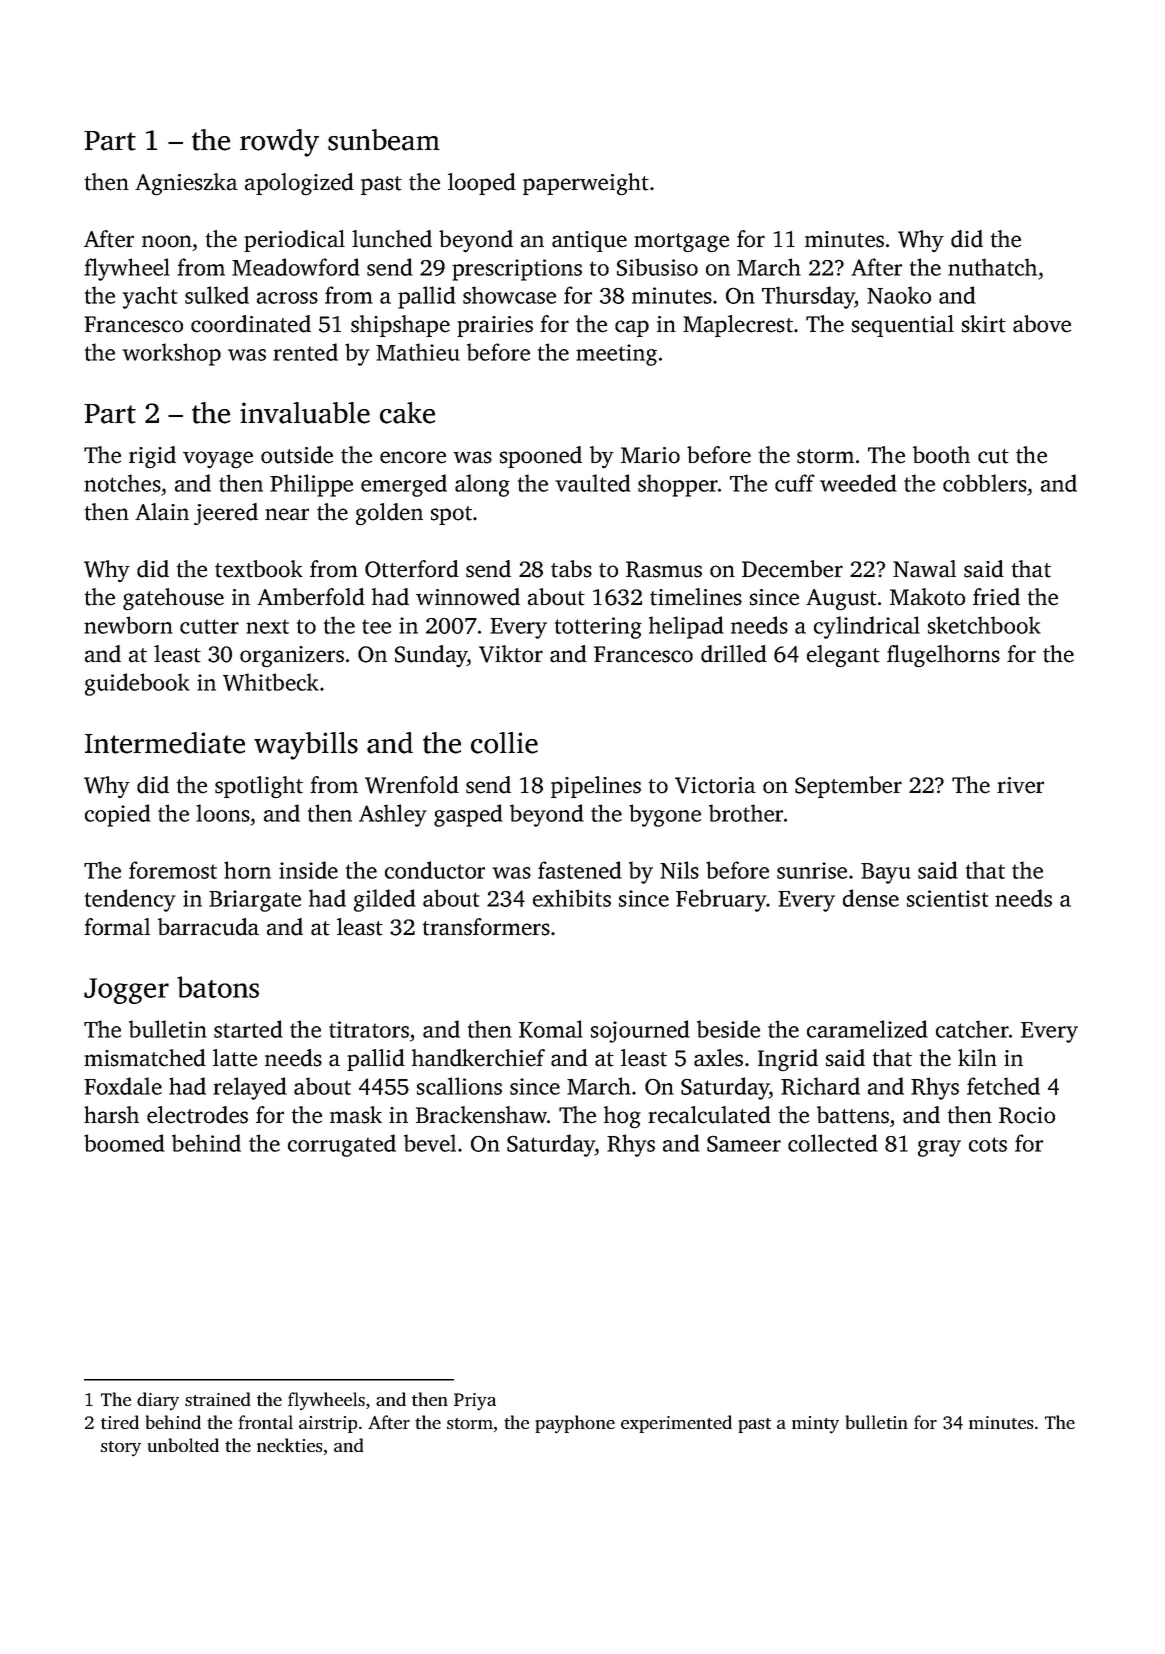 The width and height of the screenshot is (1165, 1654). Describe the element at coordinates (996, 597) in the screenshot. I see `fried` at that location.
